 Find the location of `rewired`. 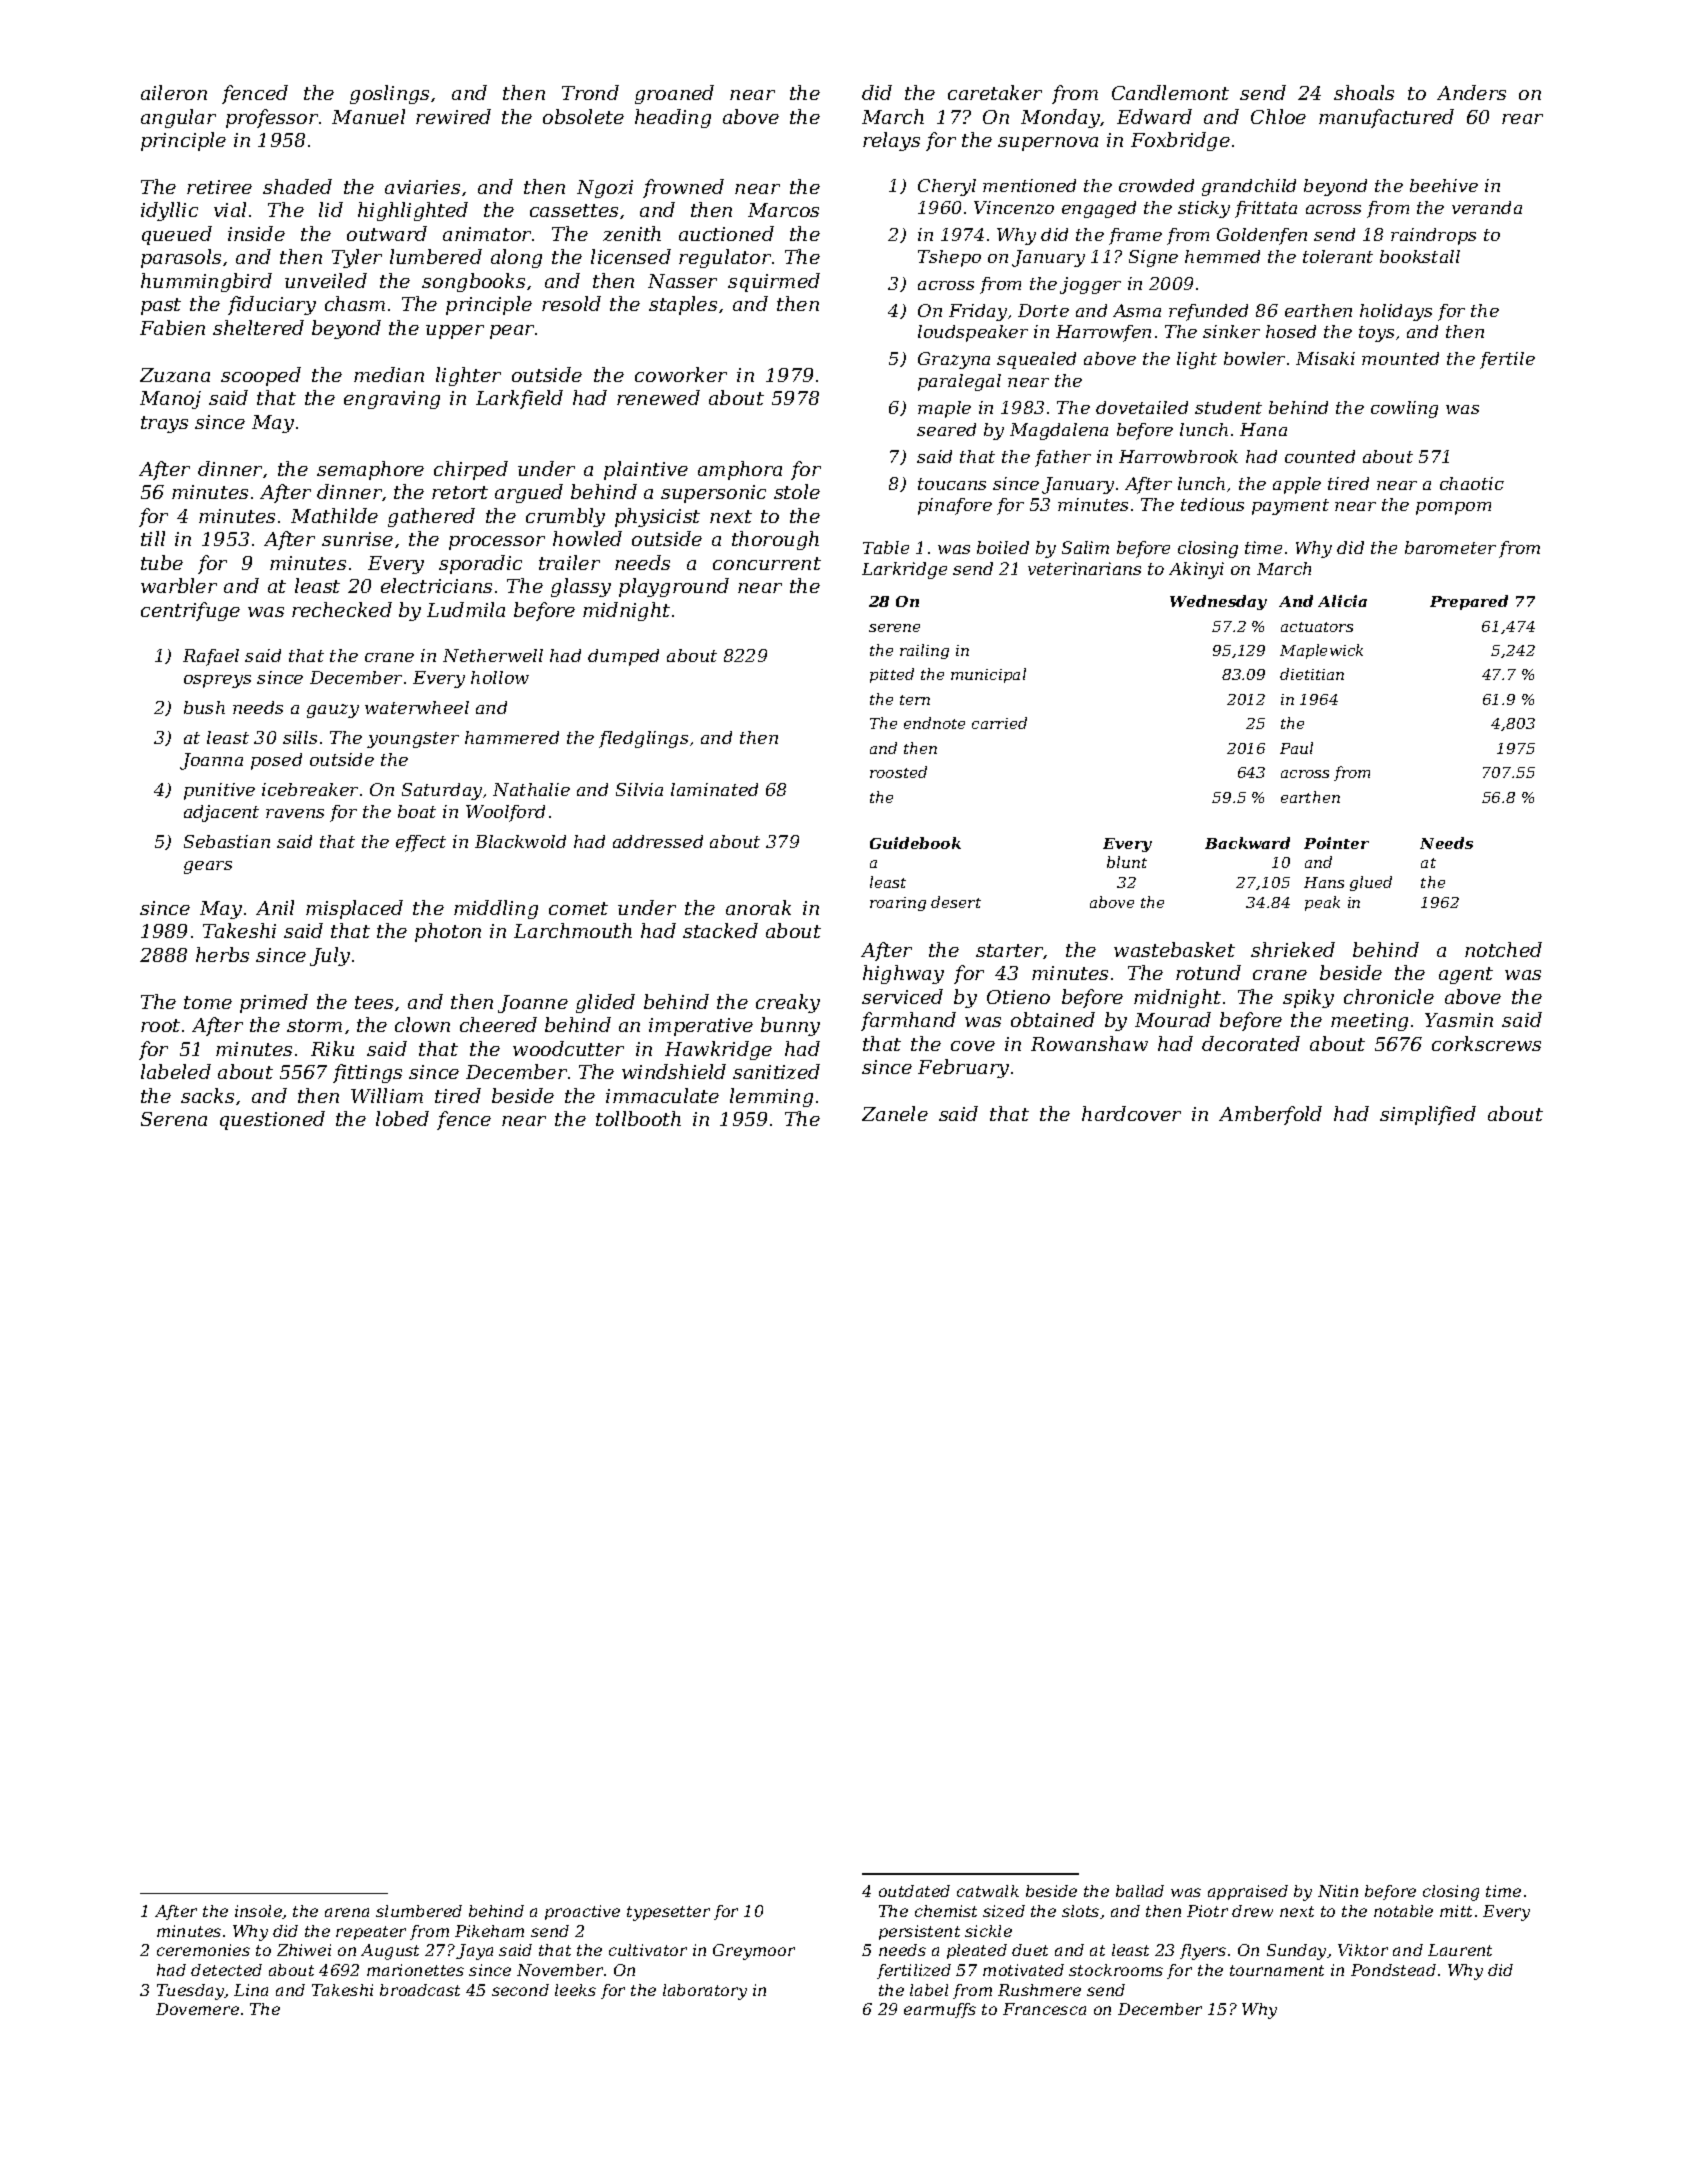

rewired is located at coordinates (453, 116).
